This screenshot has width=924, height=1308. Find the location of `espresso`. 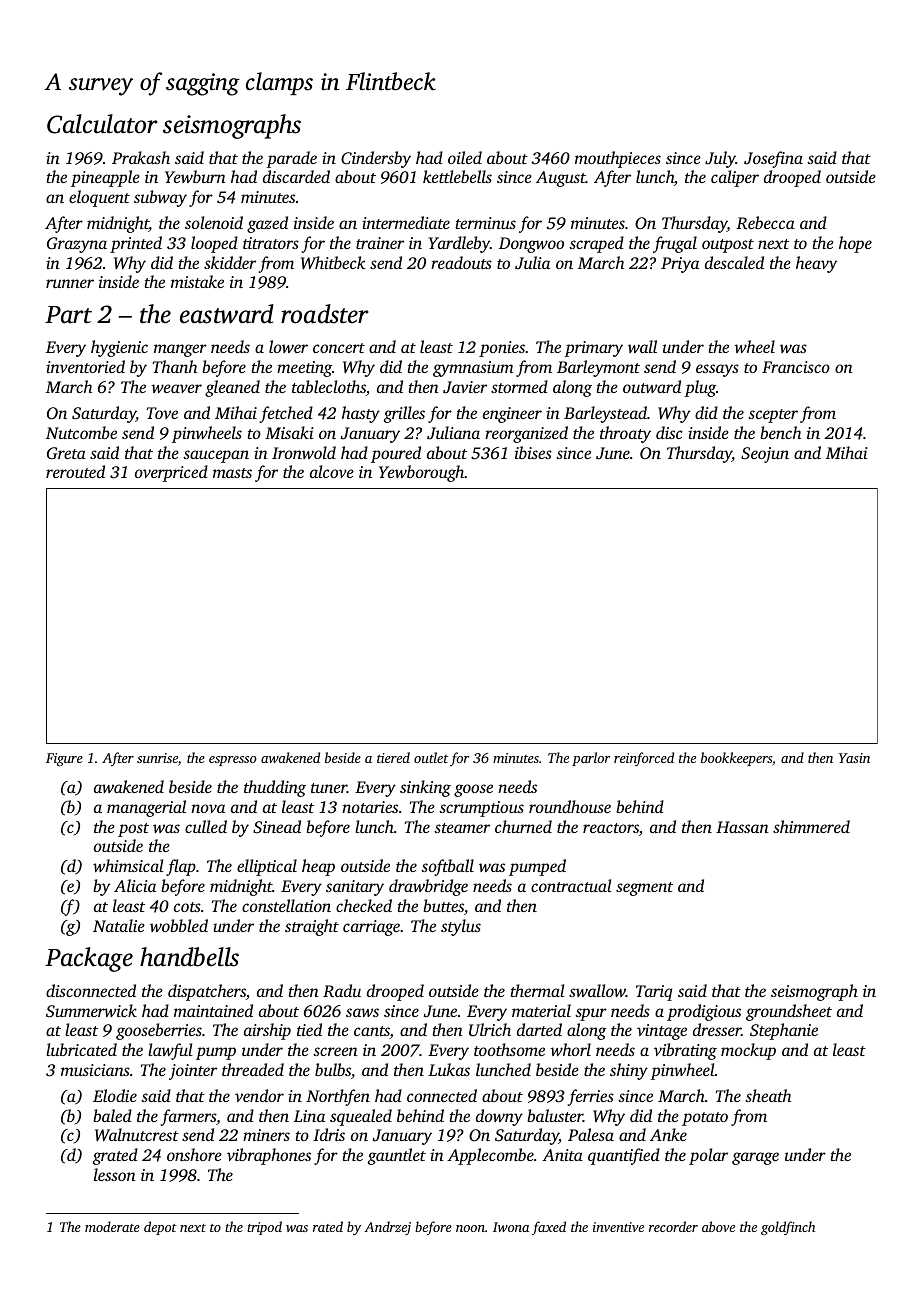

espresso is located at coordinates (233, 761).
